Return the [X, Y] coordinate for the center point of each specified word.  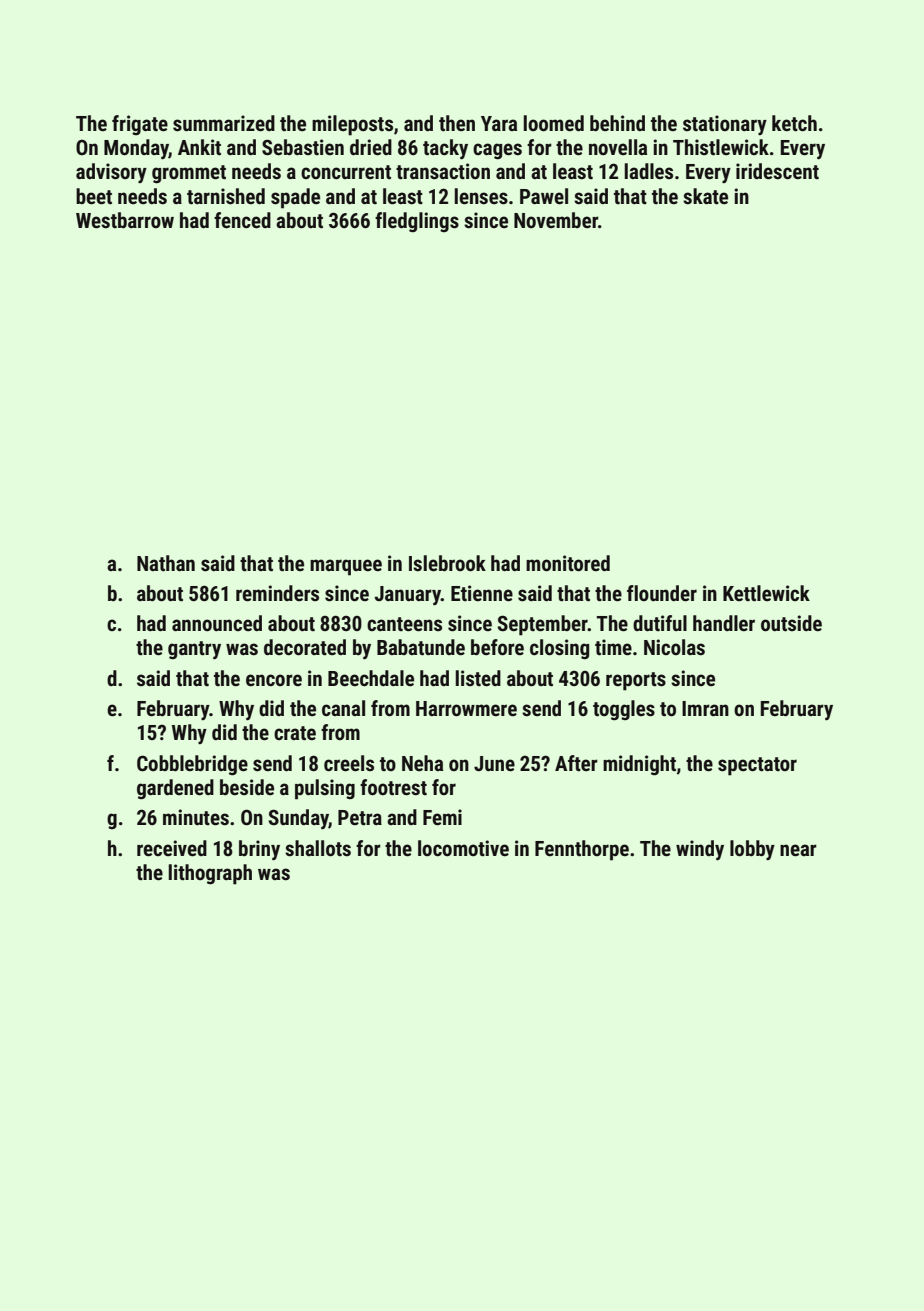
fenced [242, 220]
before [497, 647]
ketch [794, 123]
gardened [175, 789]
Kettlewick [766, 593]
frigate [140, 125]
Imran [705, 708]
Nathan [166, 563]
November [556, 220]
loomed [554, 123]
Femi [442, 817]
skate [705, 196]
